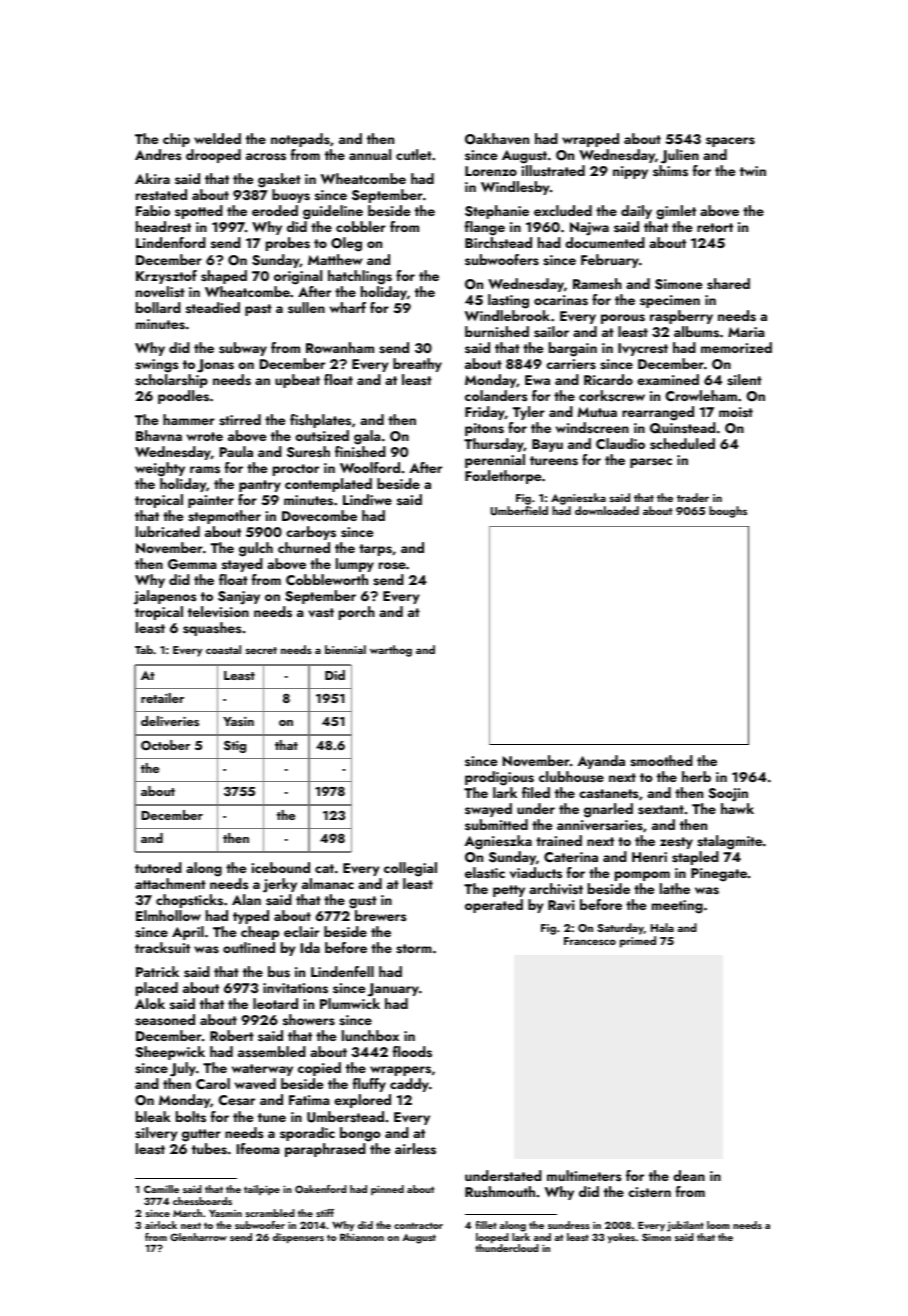  Describe the element at coordinates (161, 1225) in the page. I see `airlock` at that location.
